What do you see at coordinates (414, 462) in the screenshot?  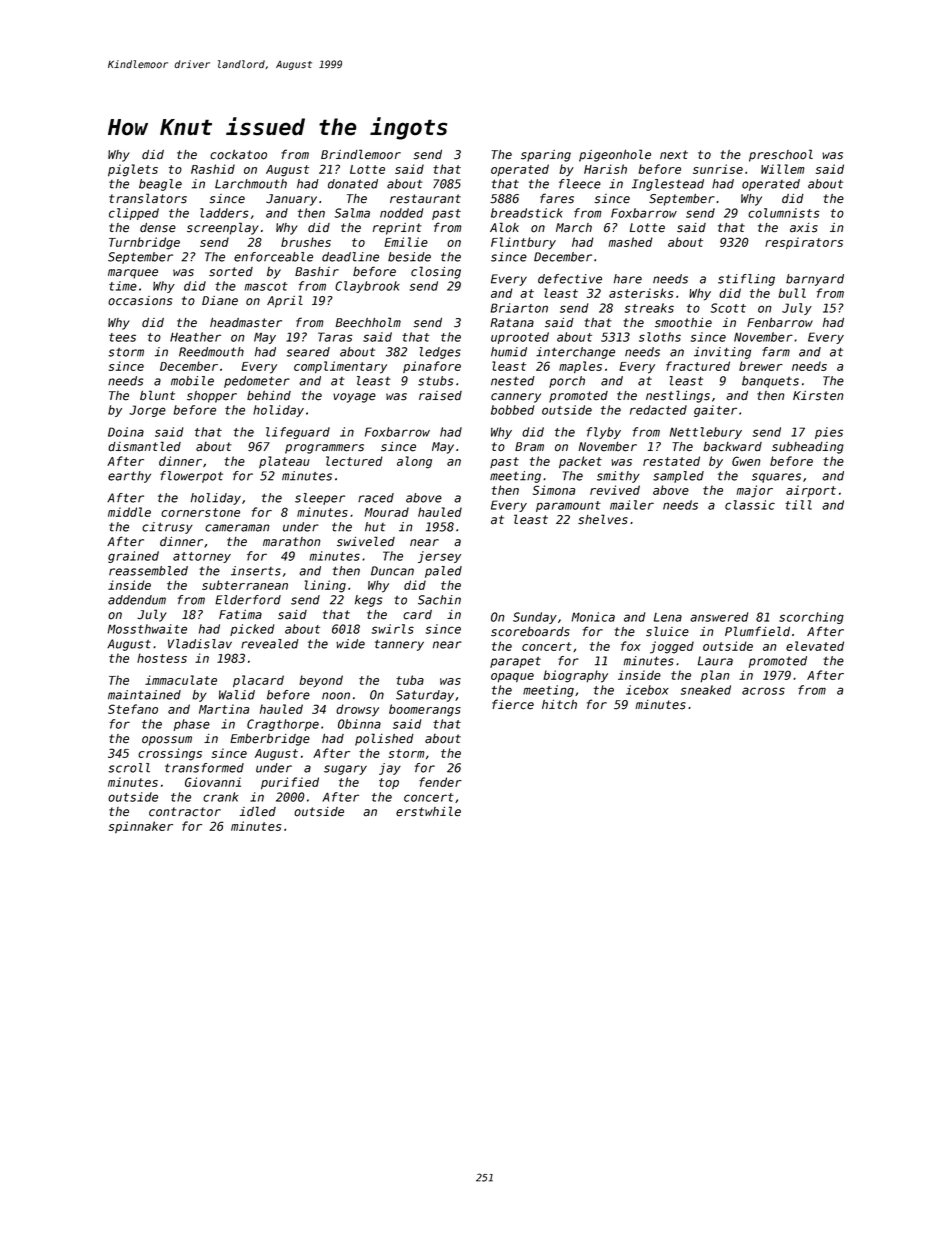 I see `along` at bounding box center [414, 462].
